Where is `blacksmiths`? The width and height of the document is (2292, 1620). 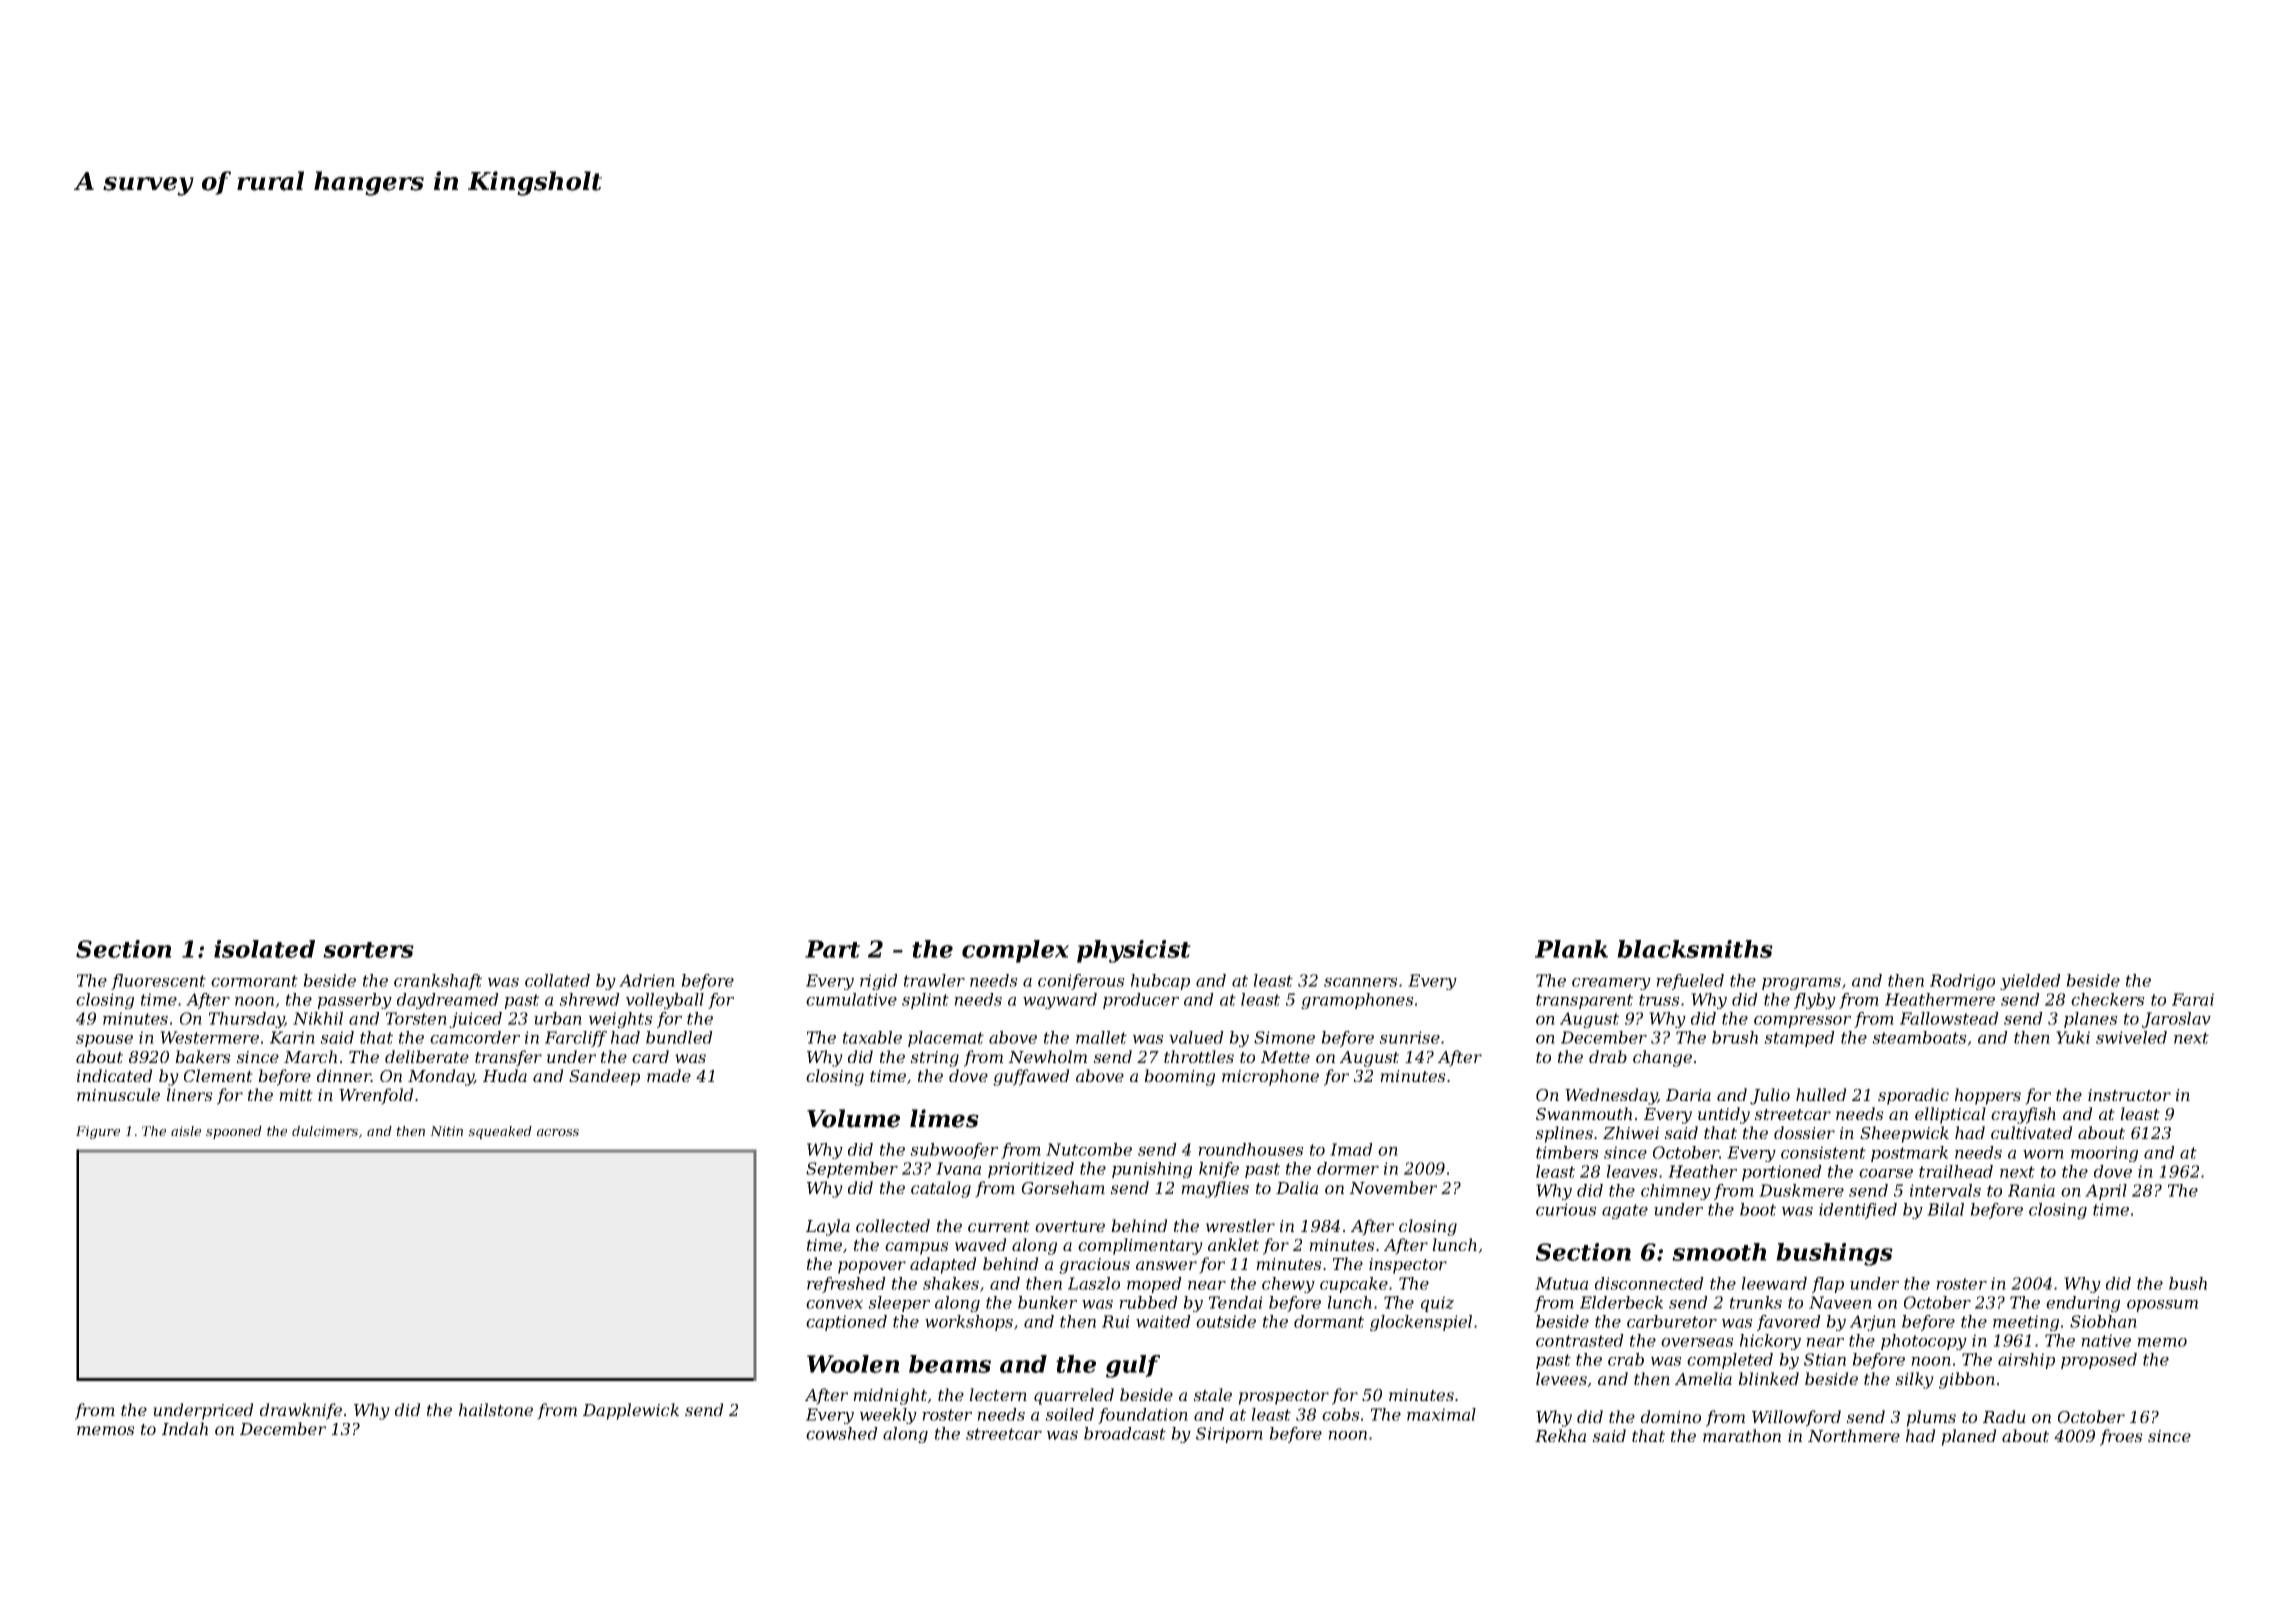 blacksmiths is located at coordinates (1695, 949).
